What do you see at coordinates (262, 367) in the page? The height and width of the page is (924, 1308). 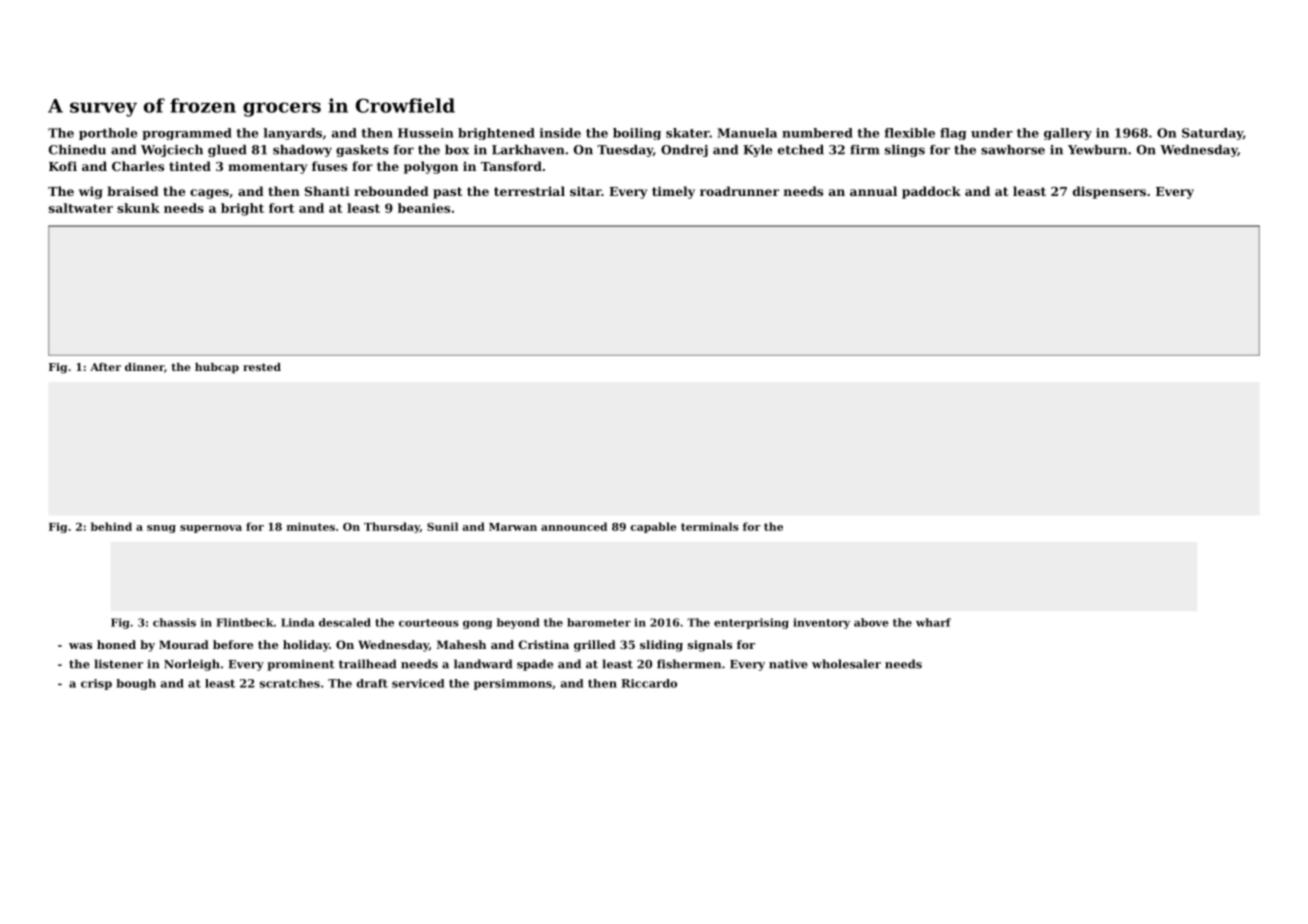 I see `rested` at bounding box center [262, 367].
